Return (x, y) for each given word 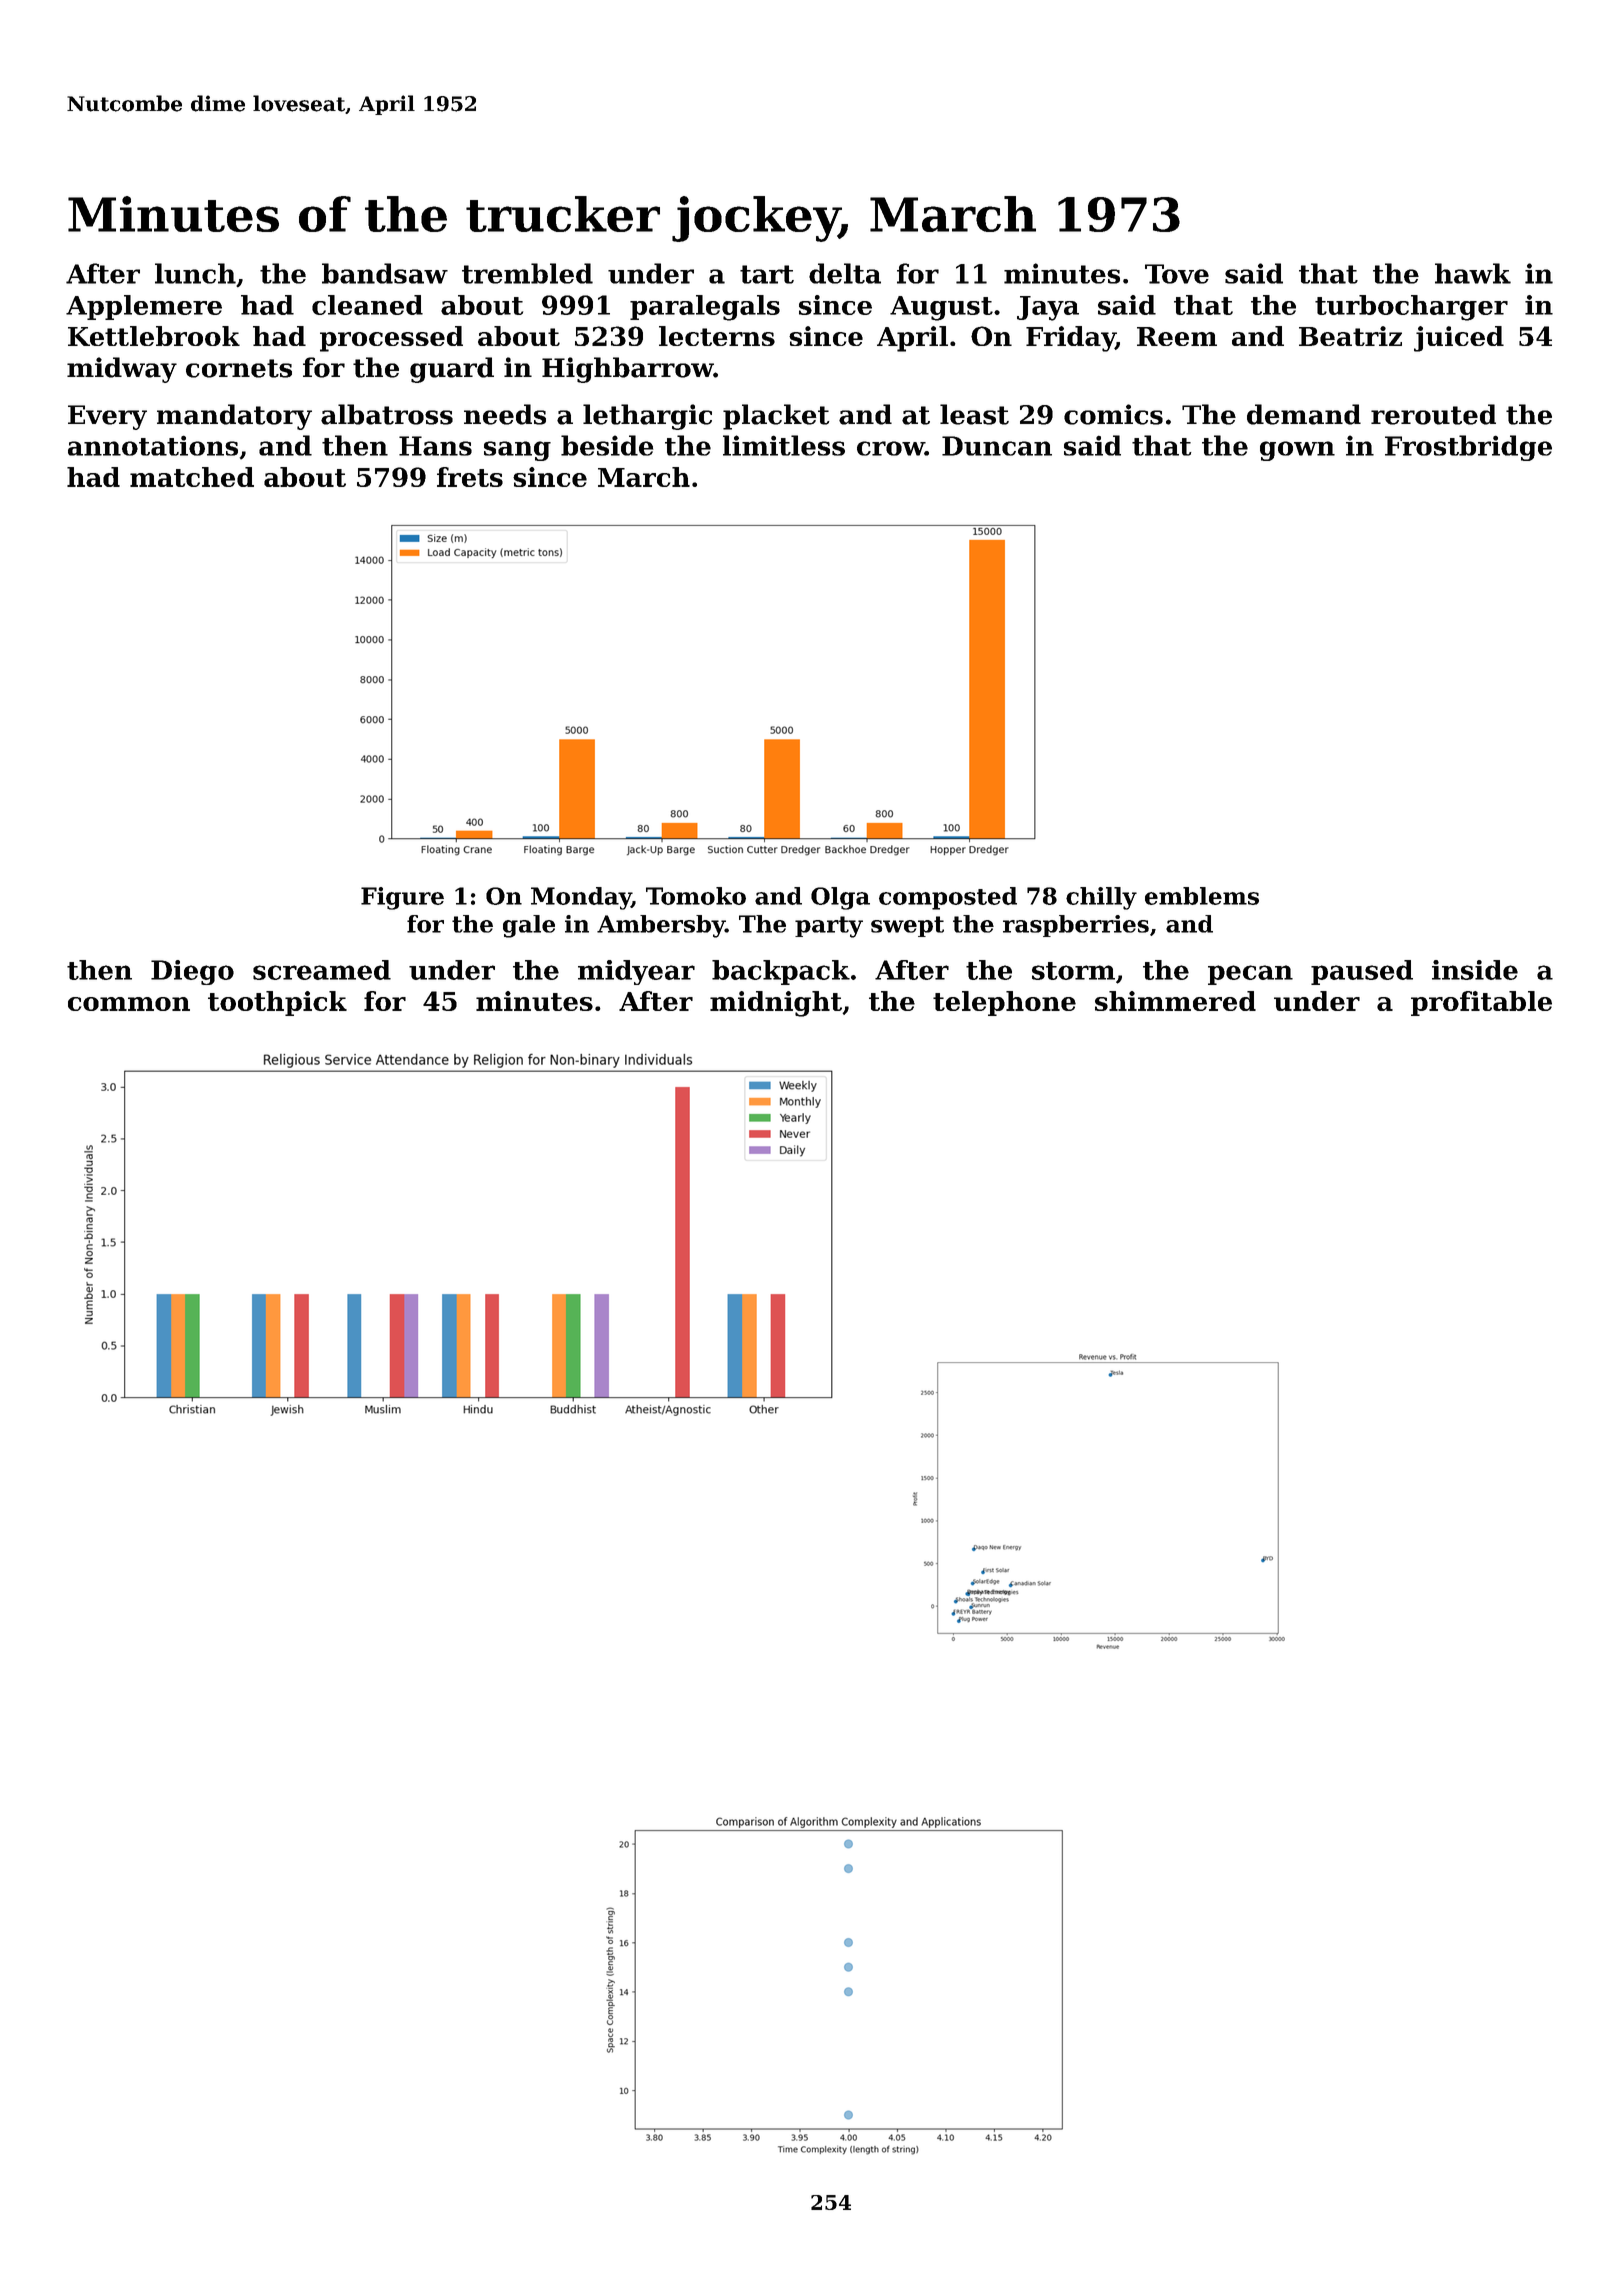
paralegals (705, 308)
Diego (192, 972)
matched (192, 477)
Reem (1177, 336)
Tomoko (696, 896)
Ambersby (661, 926)
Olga (840, 898)
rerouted (1433, 414)
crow (891, 448)
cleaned (367, 305)
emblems (1202, 896)
